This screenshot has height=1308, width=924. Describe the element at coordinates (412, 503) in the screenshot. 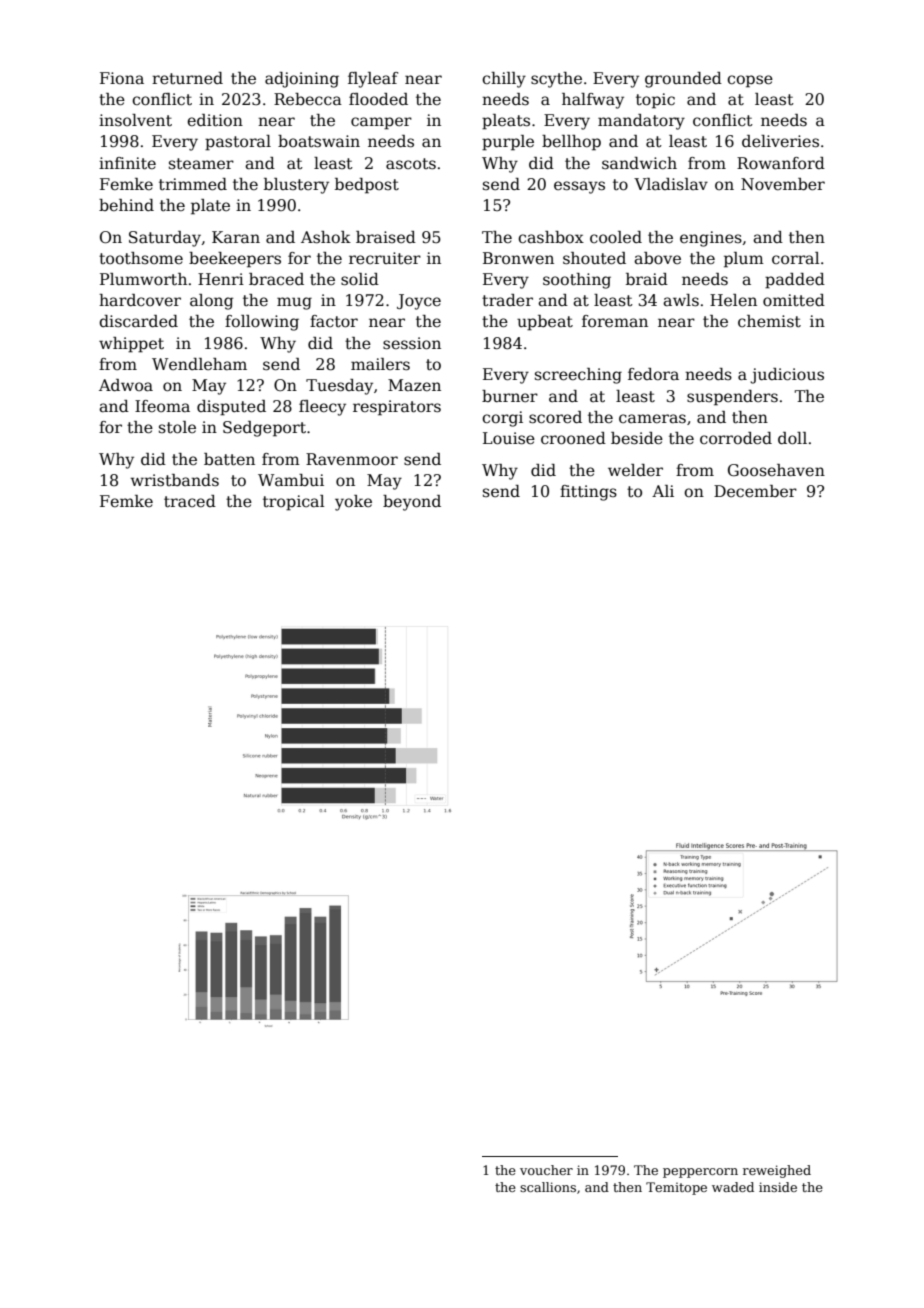

I see `beyond` at that location.
